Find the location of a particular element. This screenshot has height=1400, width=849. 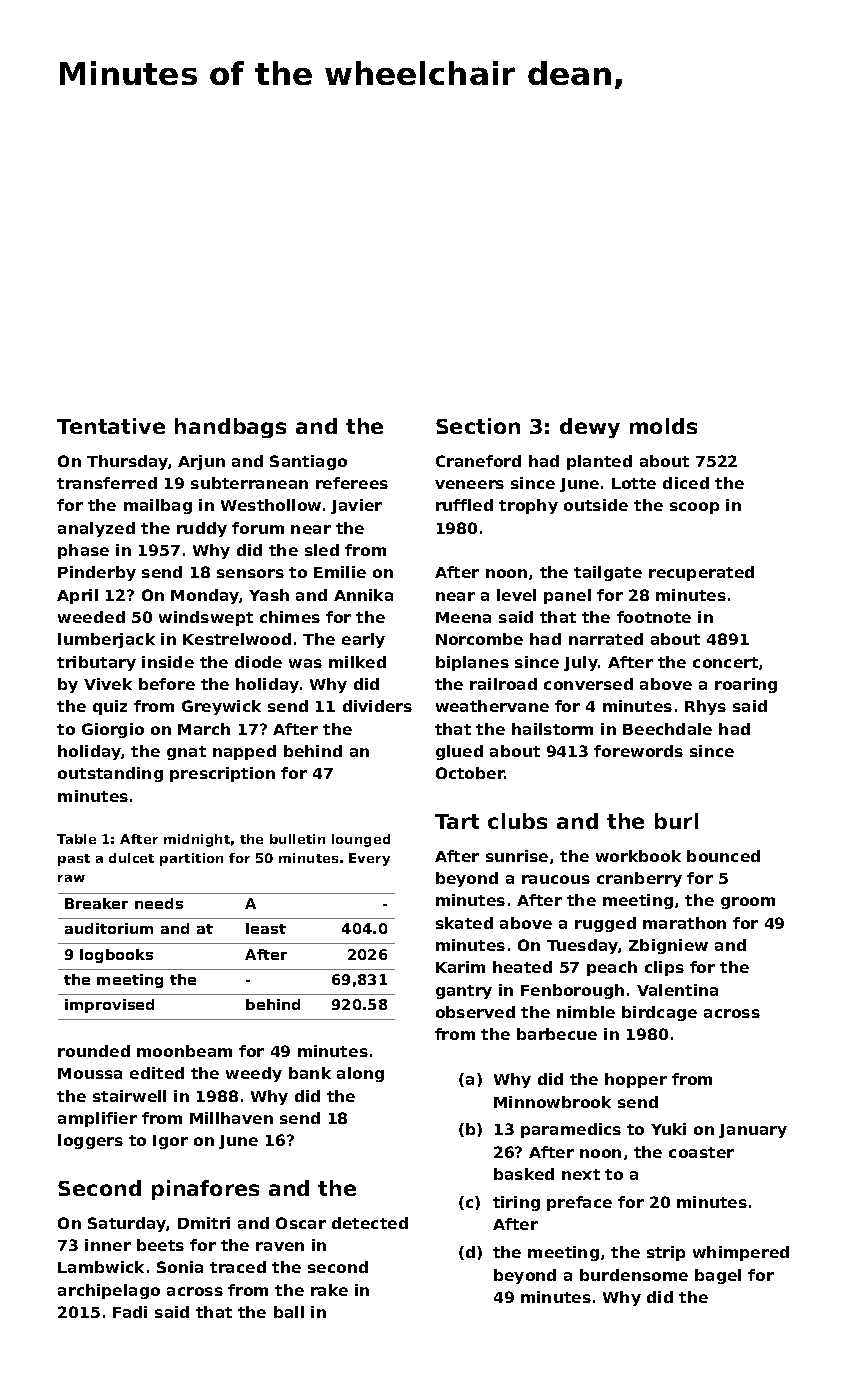

rounded is located at coordinates (94, 1051).
